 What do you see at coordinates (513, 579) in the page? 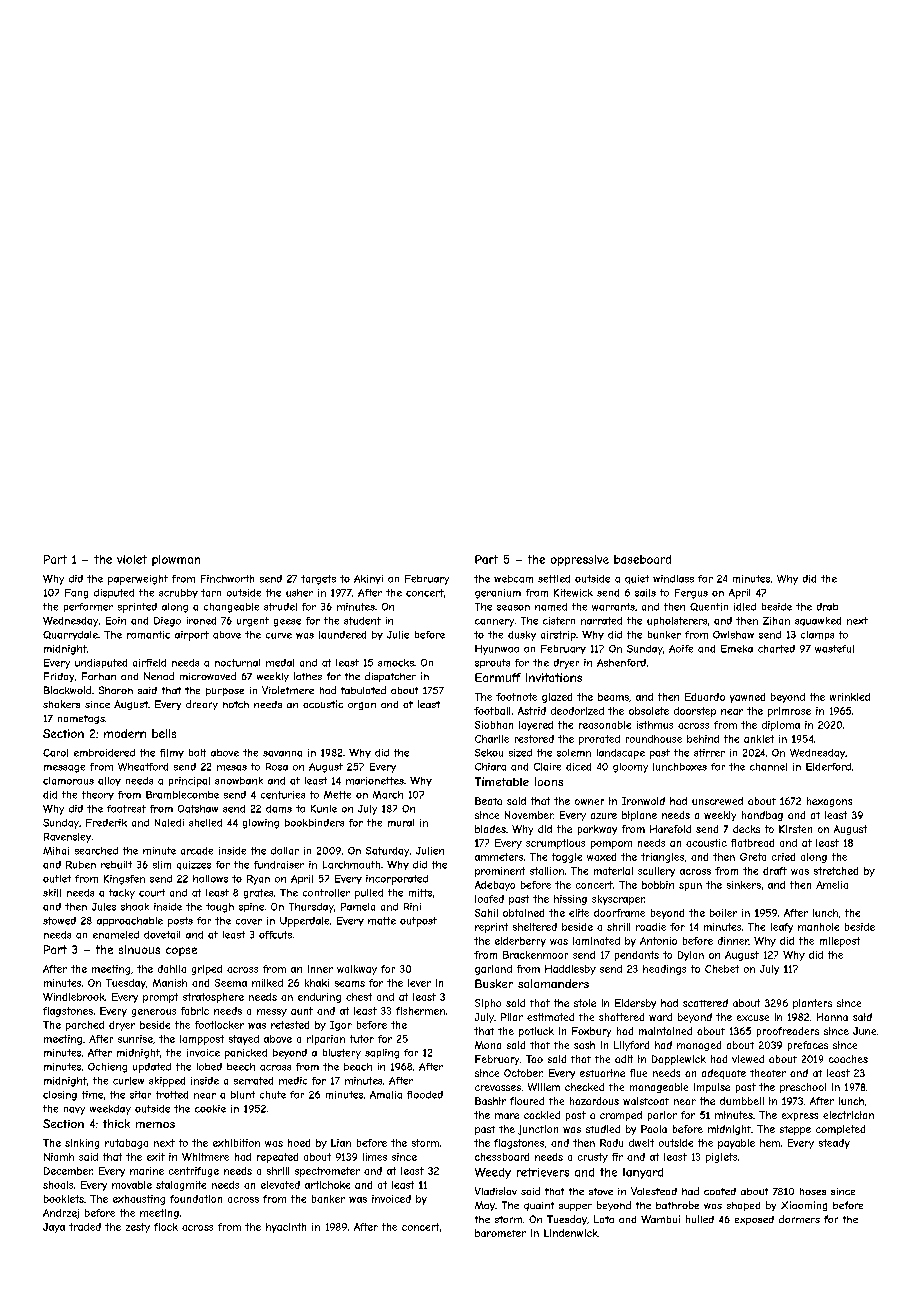
I see `webcam` at bounding box center [513, 579].
